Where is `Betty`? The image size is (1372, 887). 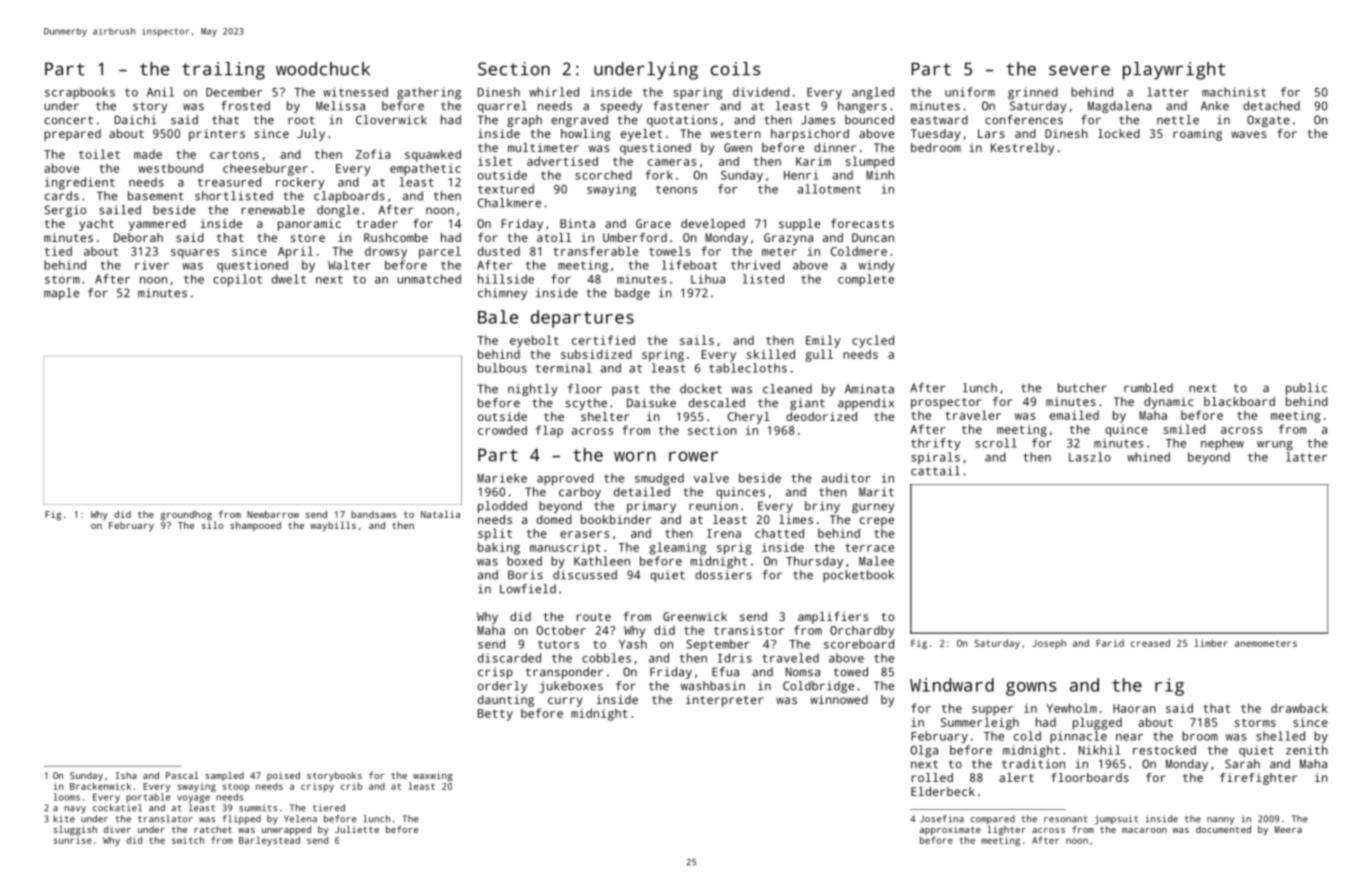 Betty is located at coordinates (495, 715).
